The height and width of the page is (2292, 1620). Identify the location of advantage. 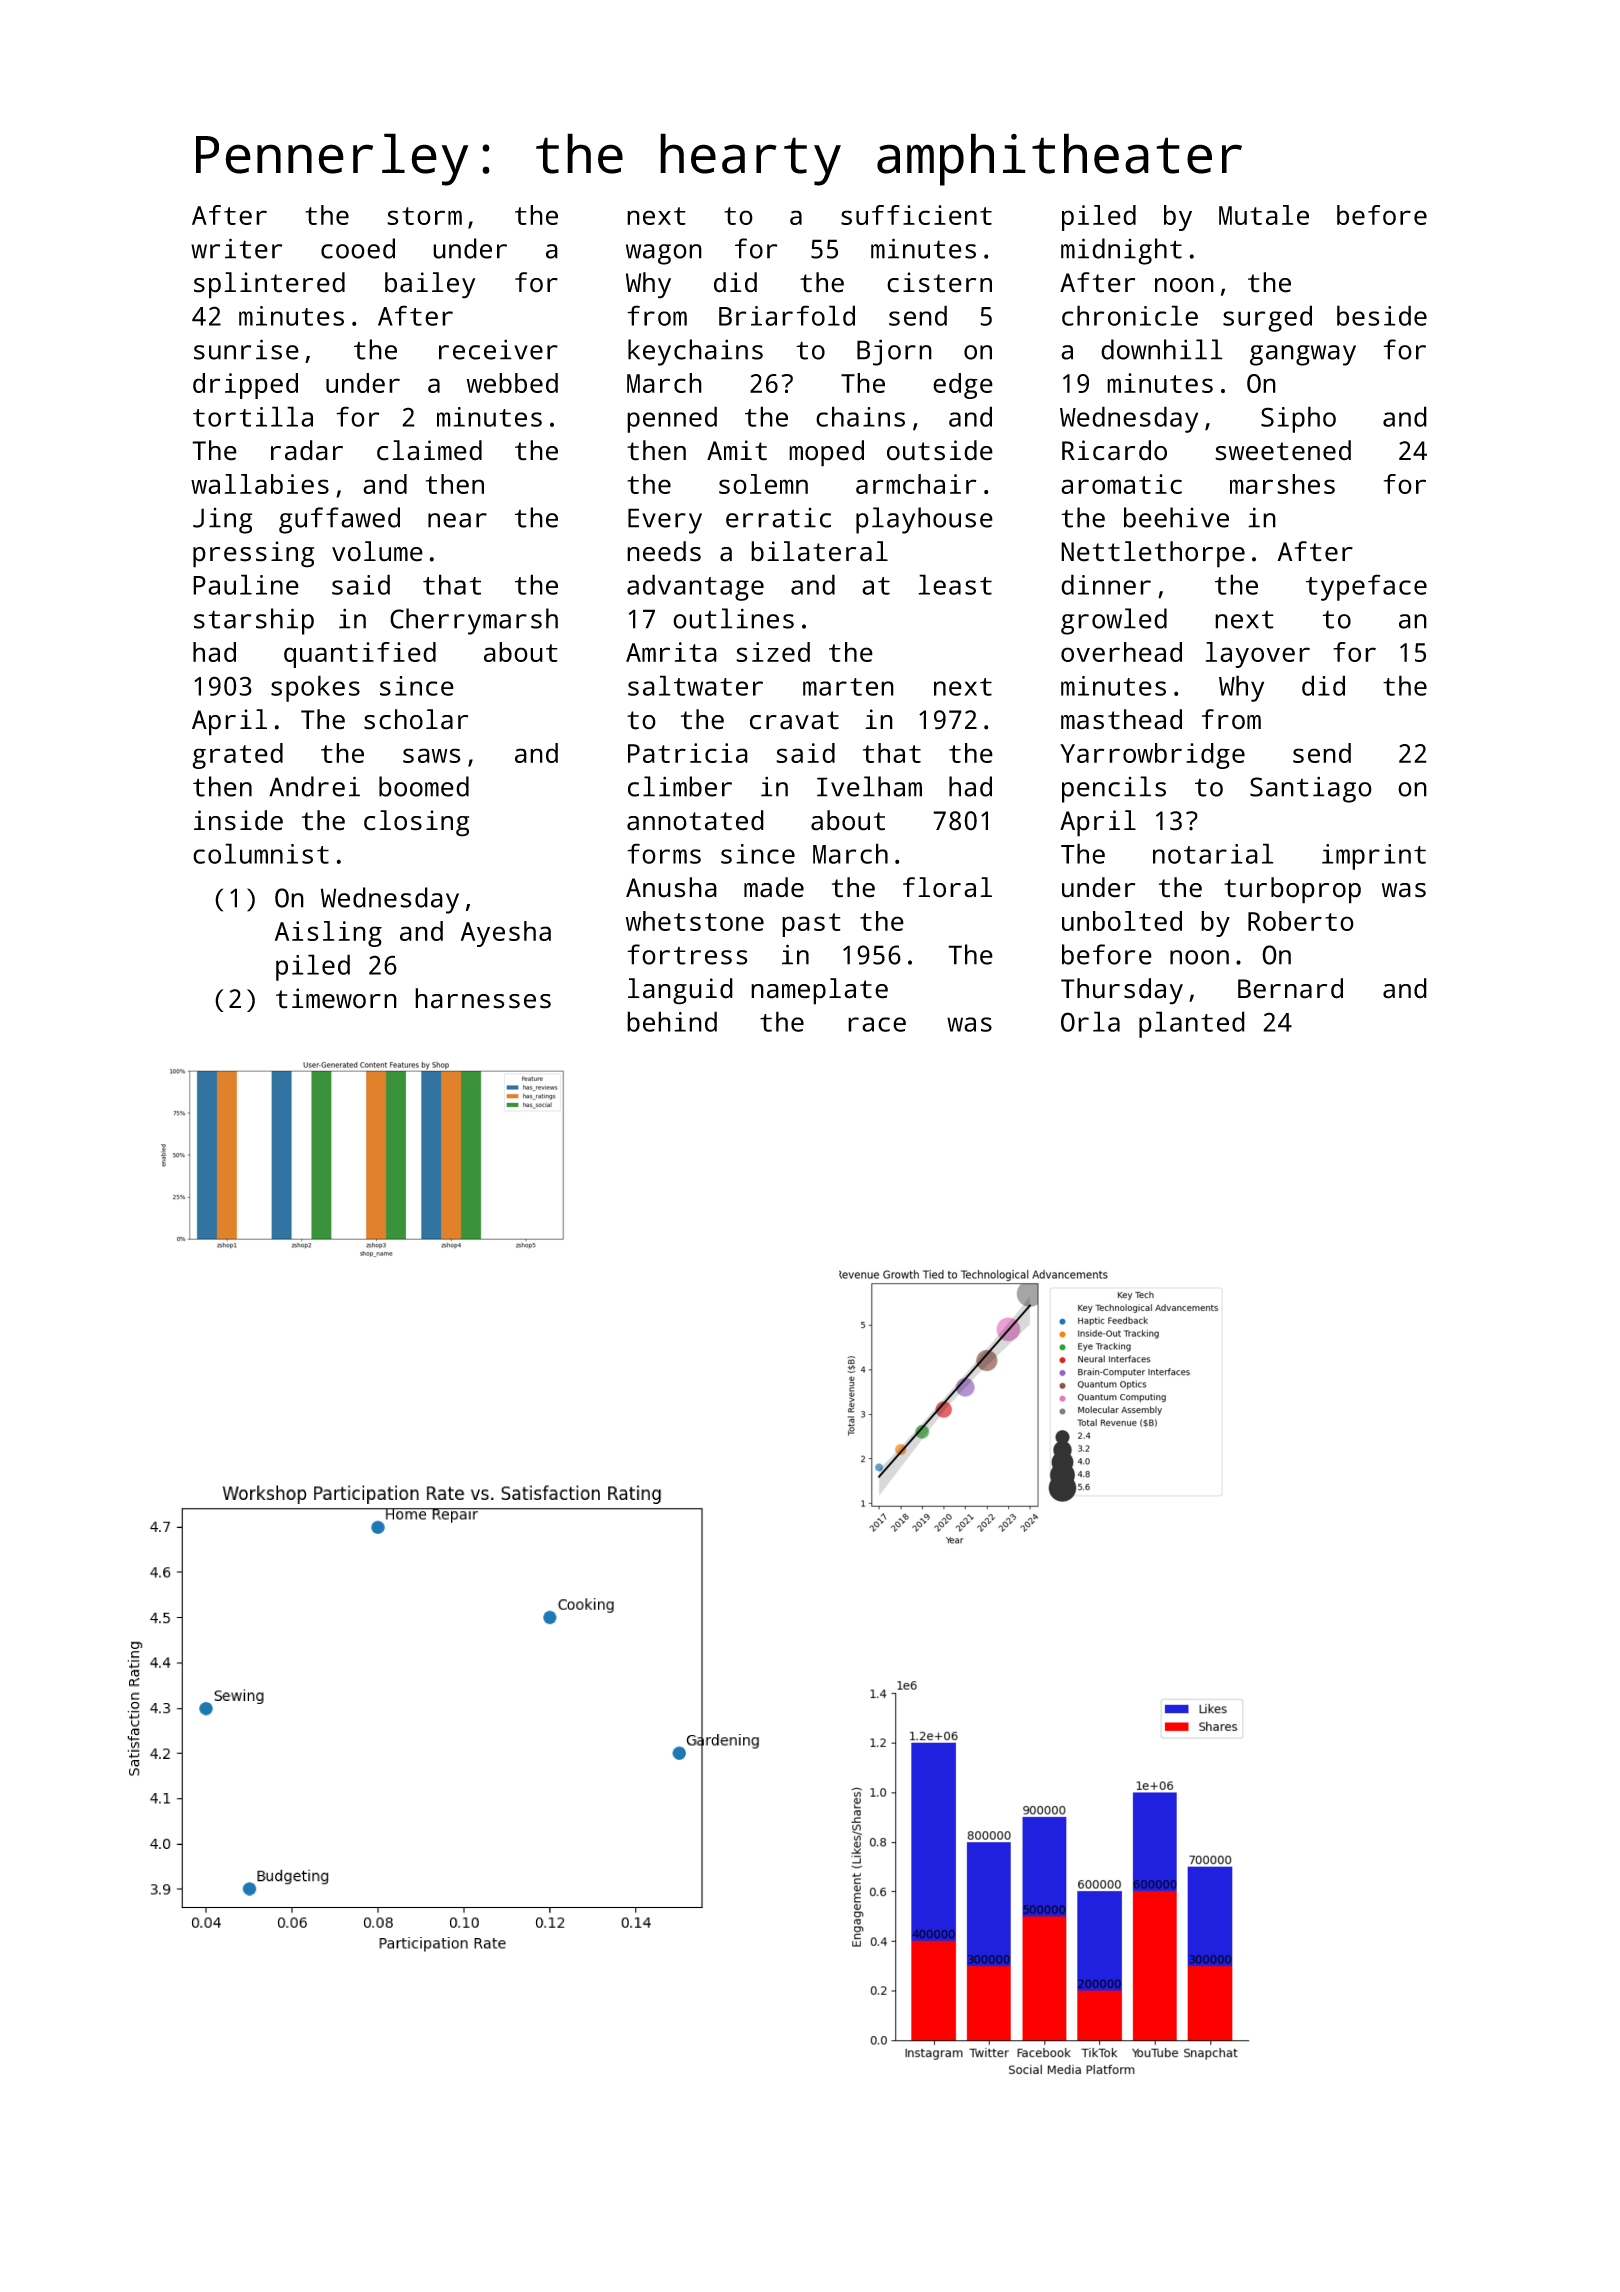
(695, 587).
